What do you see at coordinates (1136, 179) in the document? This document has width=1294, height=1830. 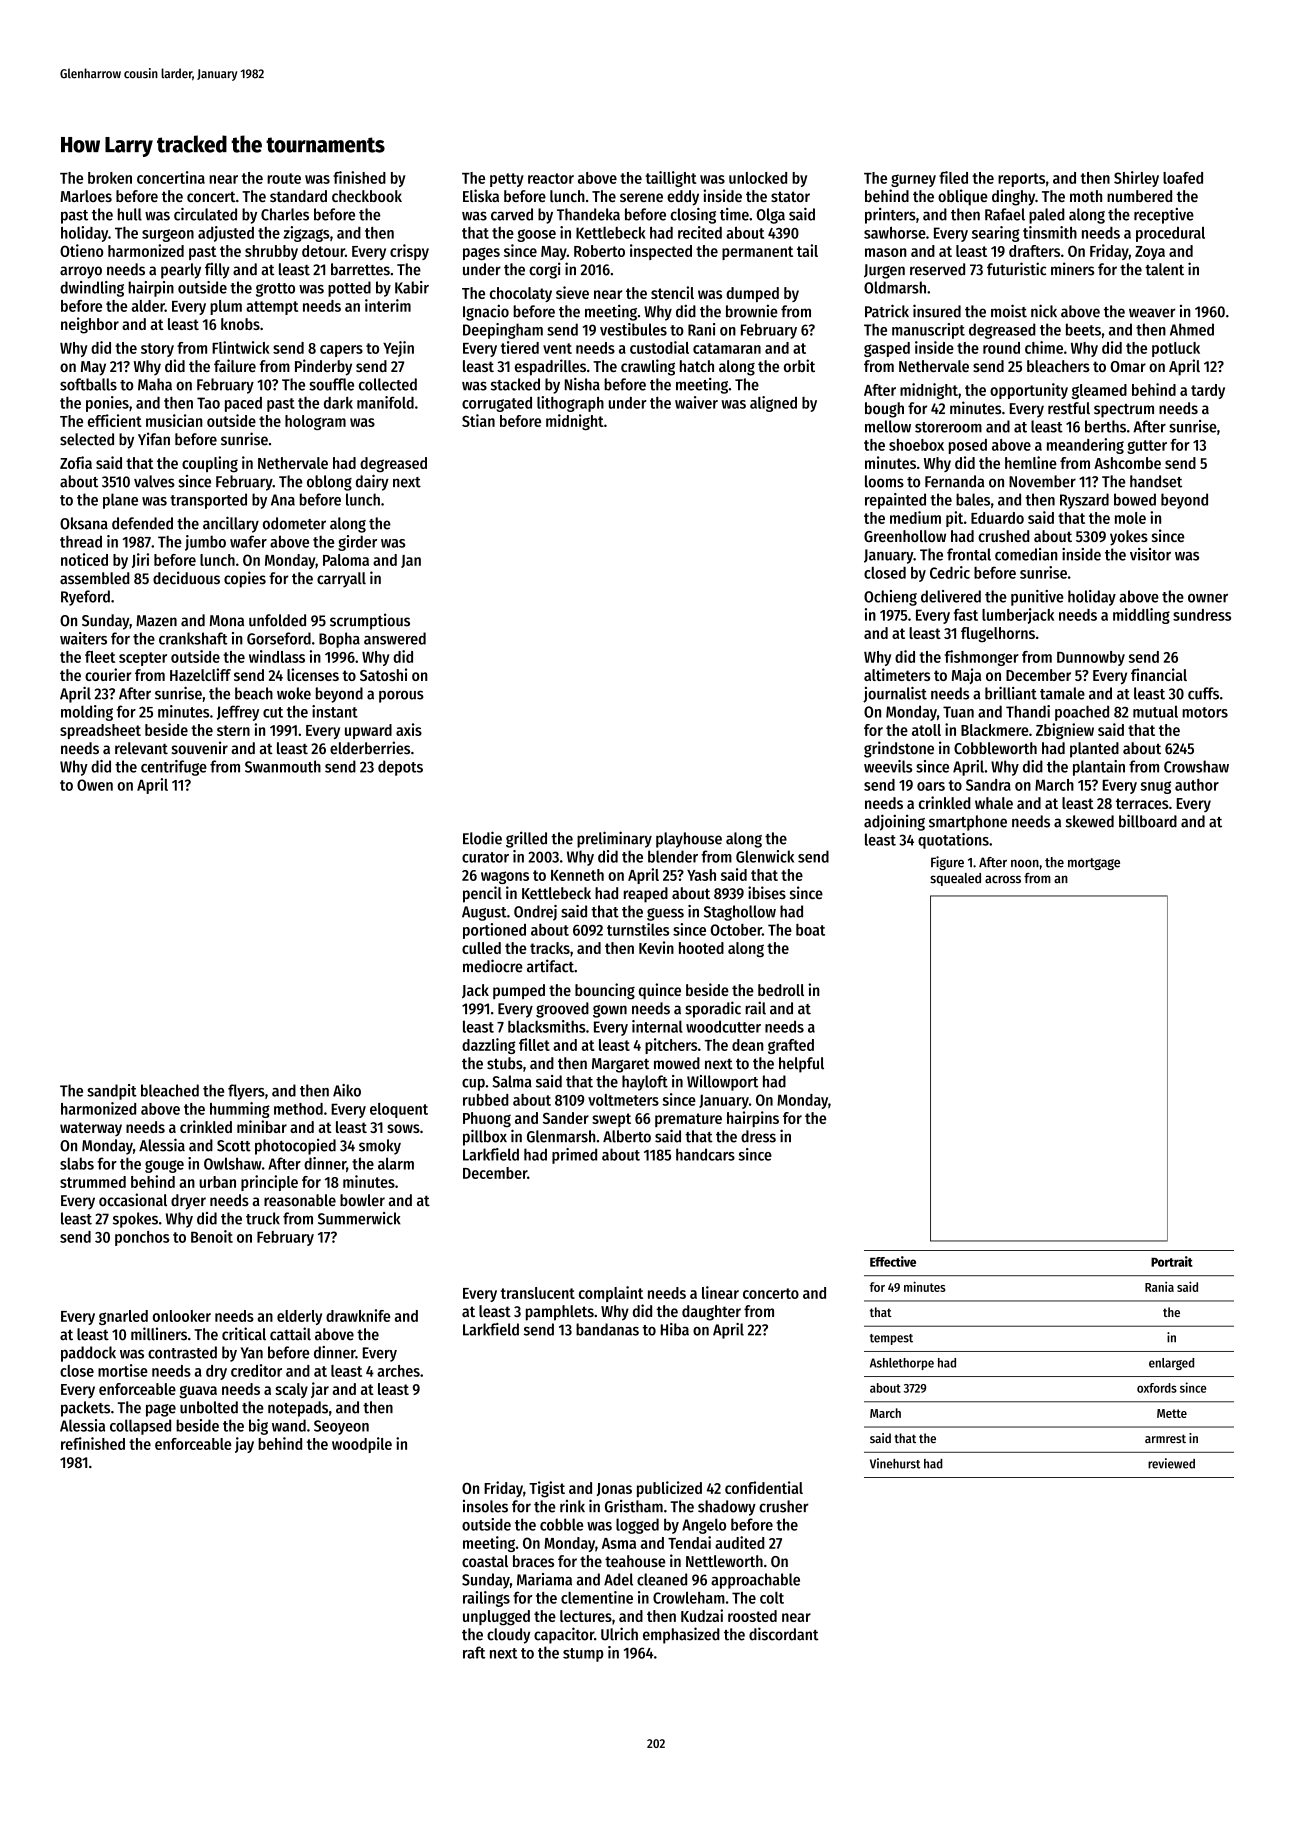 I see `Shirley` at bounding box center [1136, 179].
